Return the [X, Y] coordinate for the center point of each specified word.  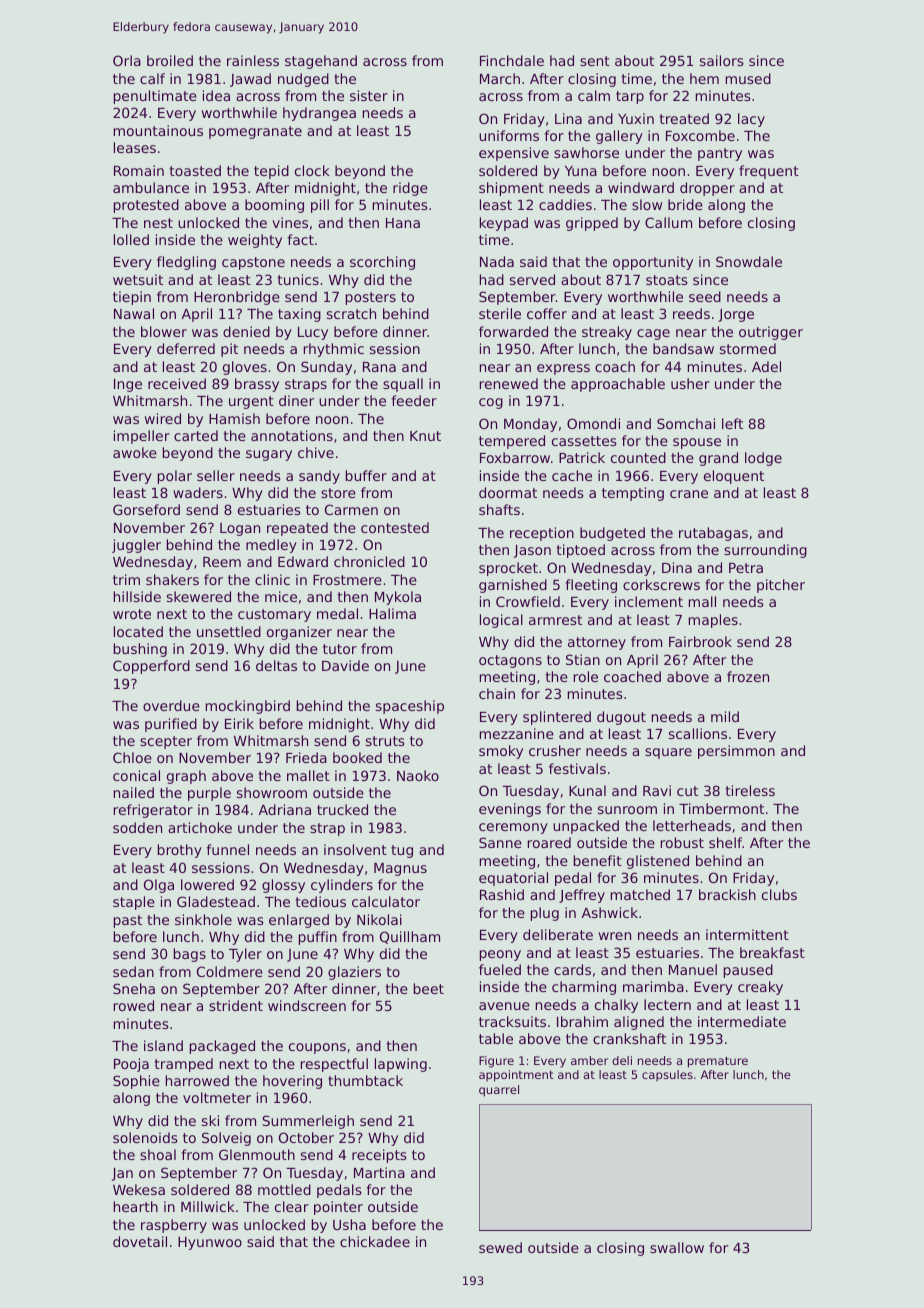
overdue [171, 705]
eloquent [734, 477]
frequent [769, 172]
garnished [513, 586]
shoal [158, 1154]
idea [216, 95]
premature [718, 1062]
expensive [514, 154]
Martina [379, 1172]
